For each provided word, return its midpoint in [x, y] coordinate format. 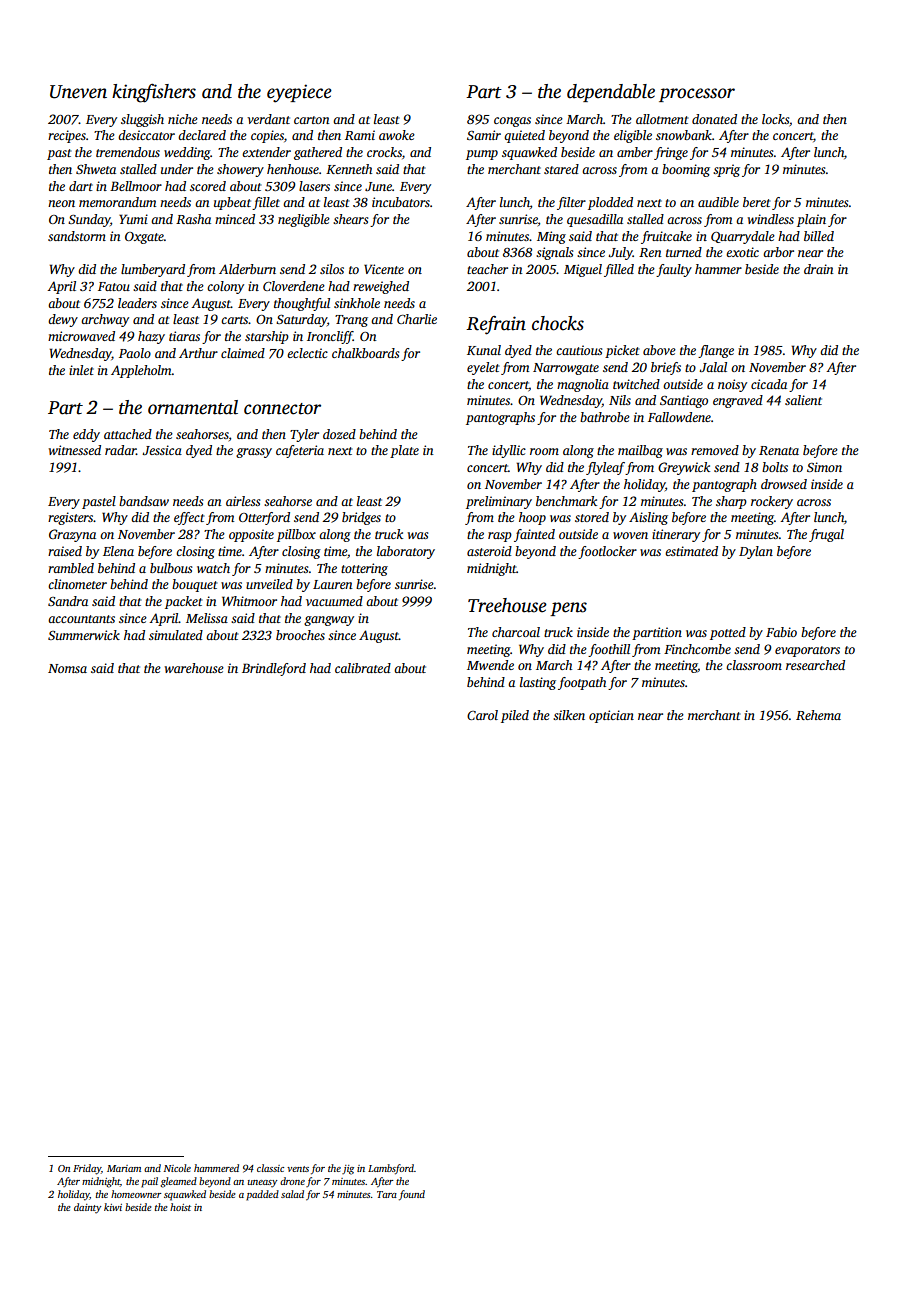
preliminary [499, 502]
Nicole [177, 1168]
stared [561, 169]
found [412, 1195]
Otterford [264, 518]
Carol [482, 715]
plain [811, 220]
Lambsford [391, 1169]
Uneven [78, 92]
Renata [779, 450]
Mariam [124, 1168]
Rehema [818, 715]
